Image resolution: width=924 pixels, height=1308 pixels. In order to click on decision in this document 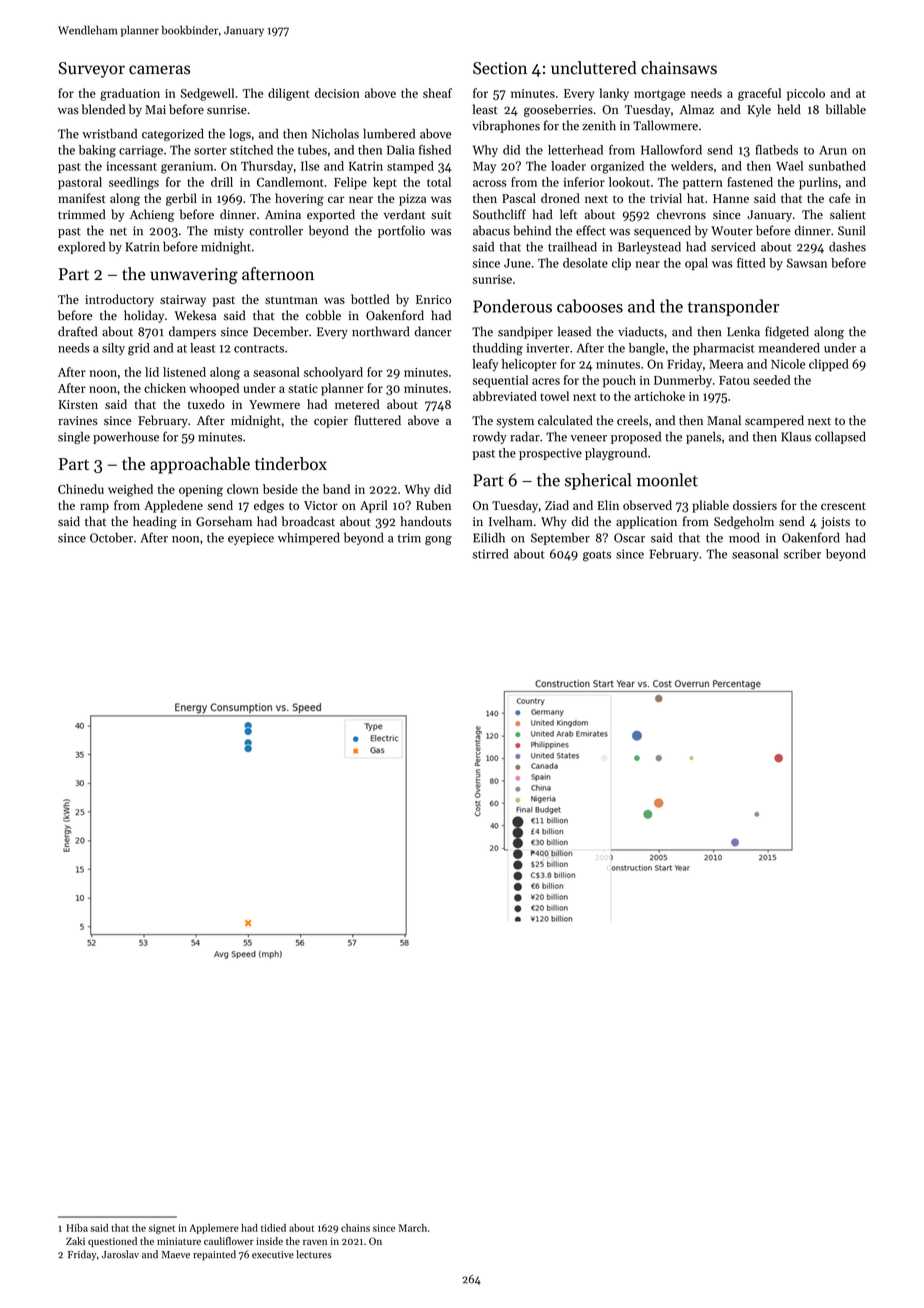, I will do `click(337, 93)`.
